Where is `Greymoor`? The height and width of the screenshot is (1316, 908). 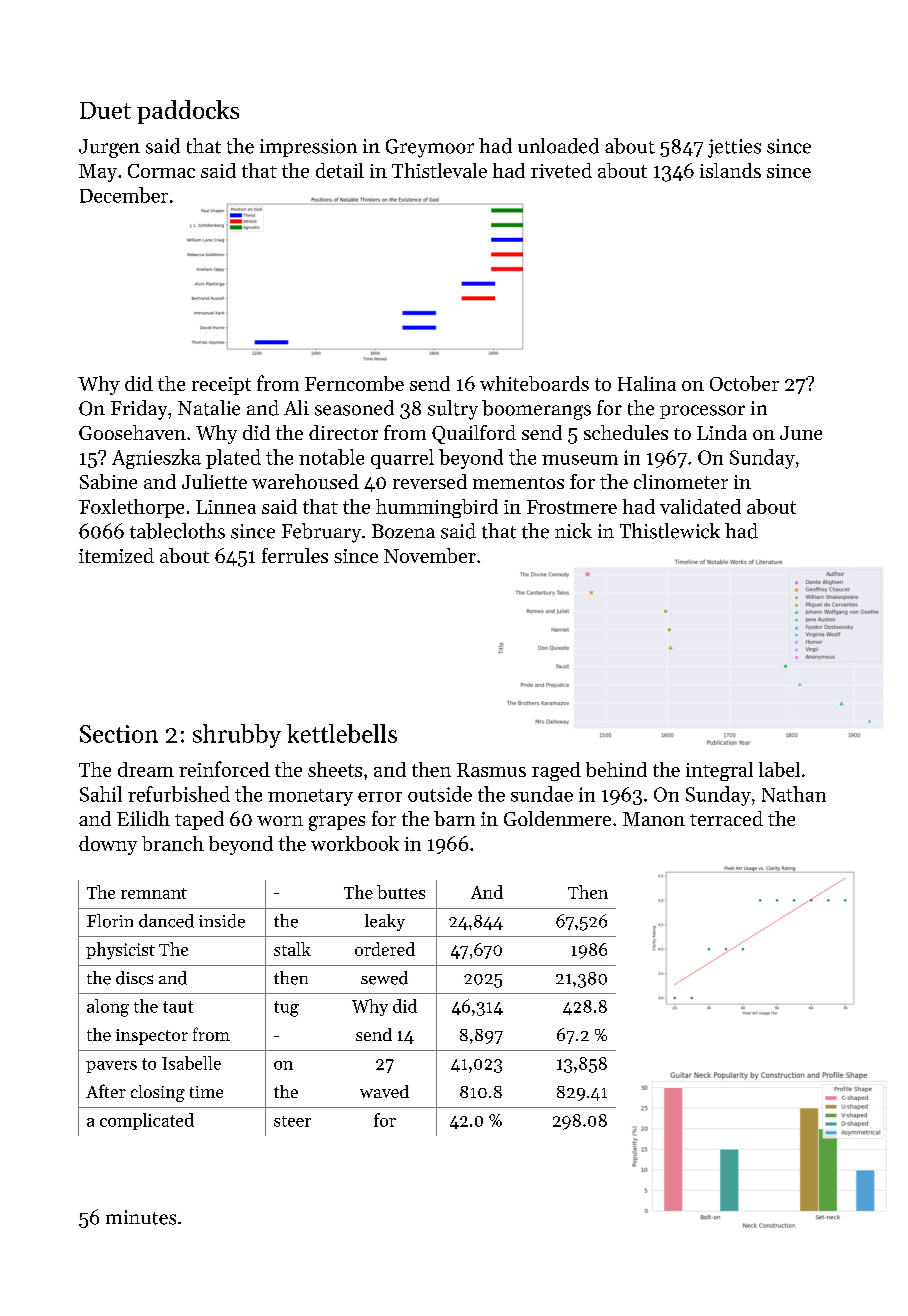 Greymoor is located at coordinates (430, 148).
